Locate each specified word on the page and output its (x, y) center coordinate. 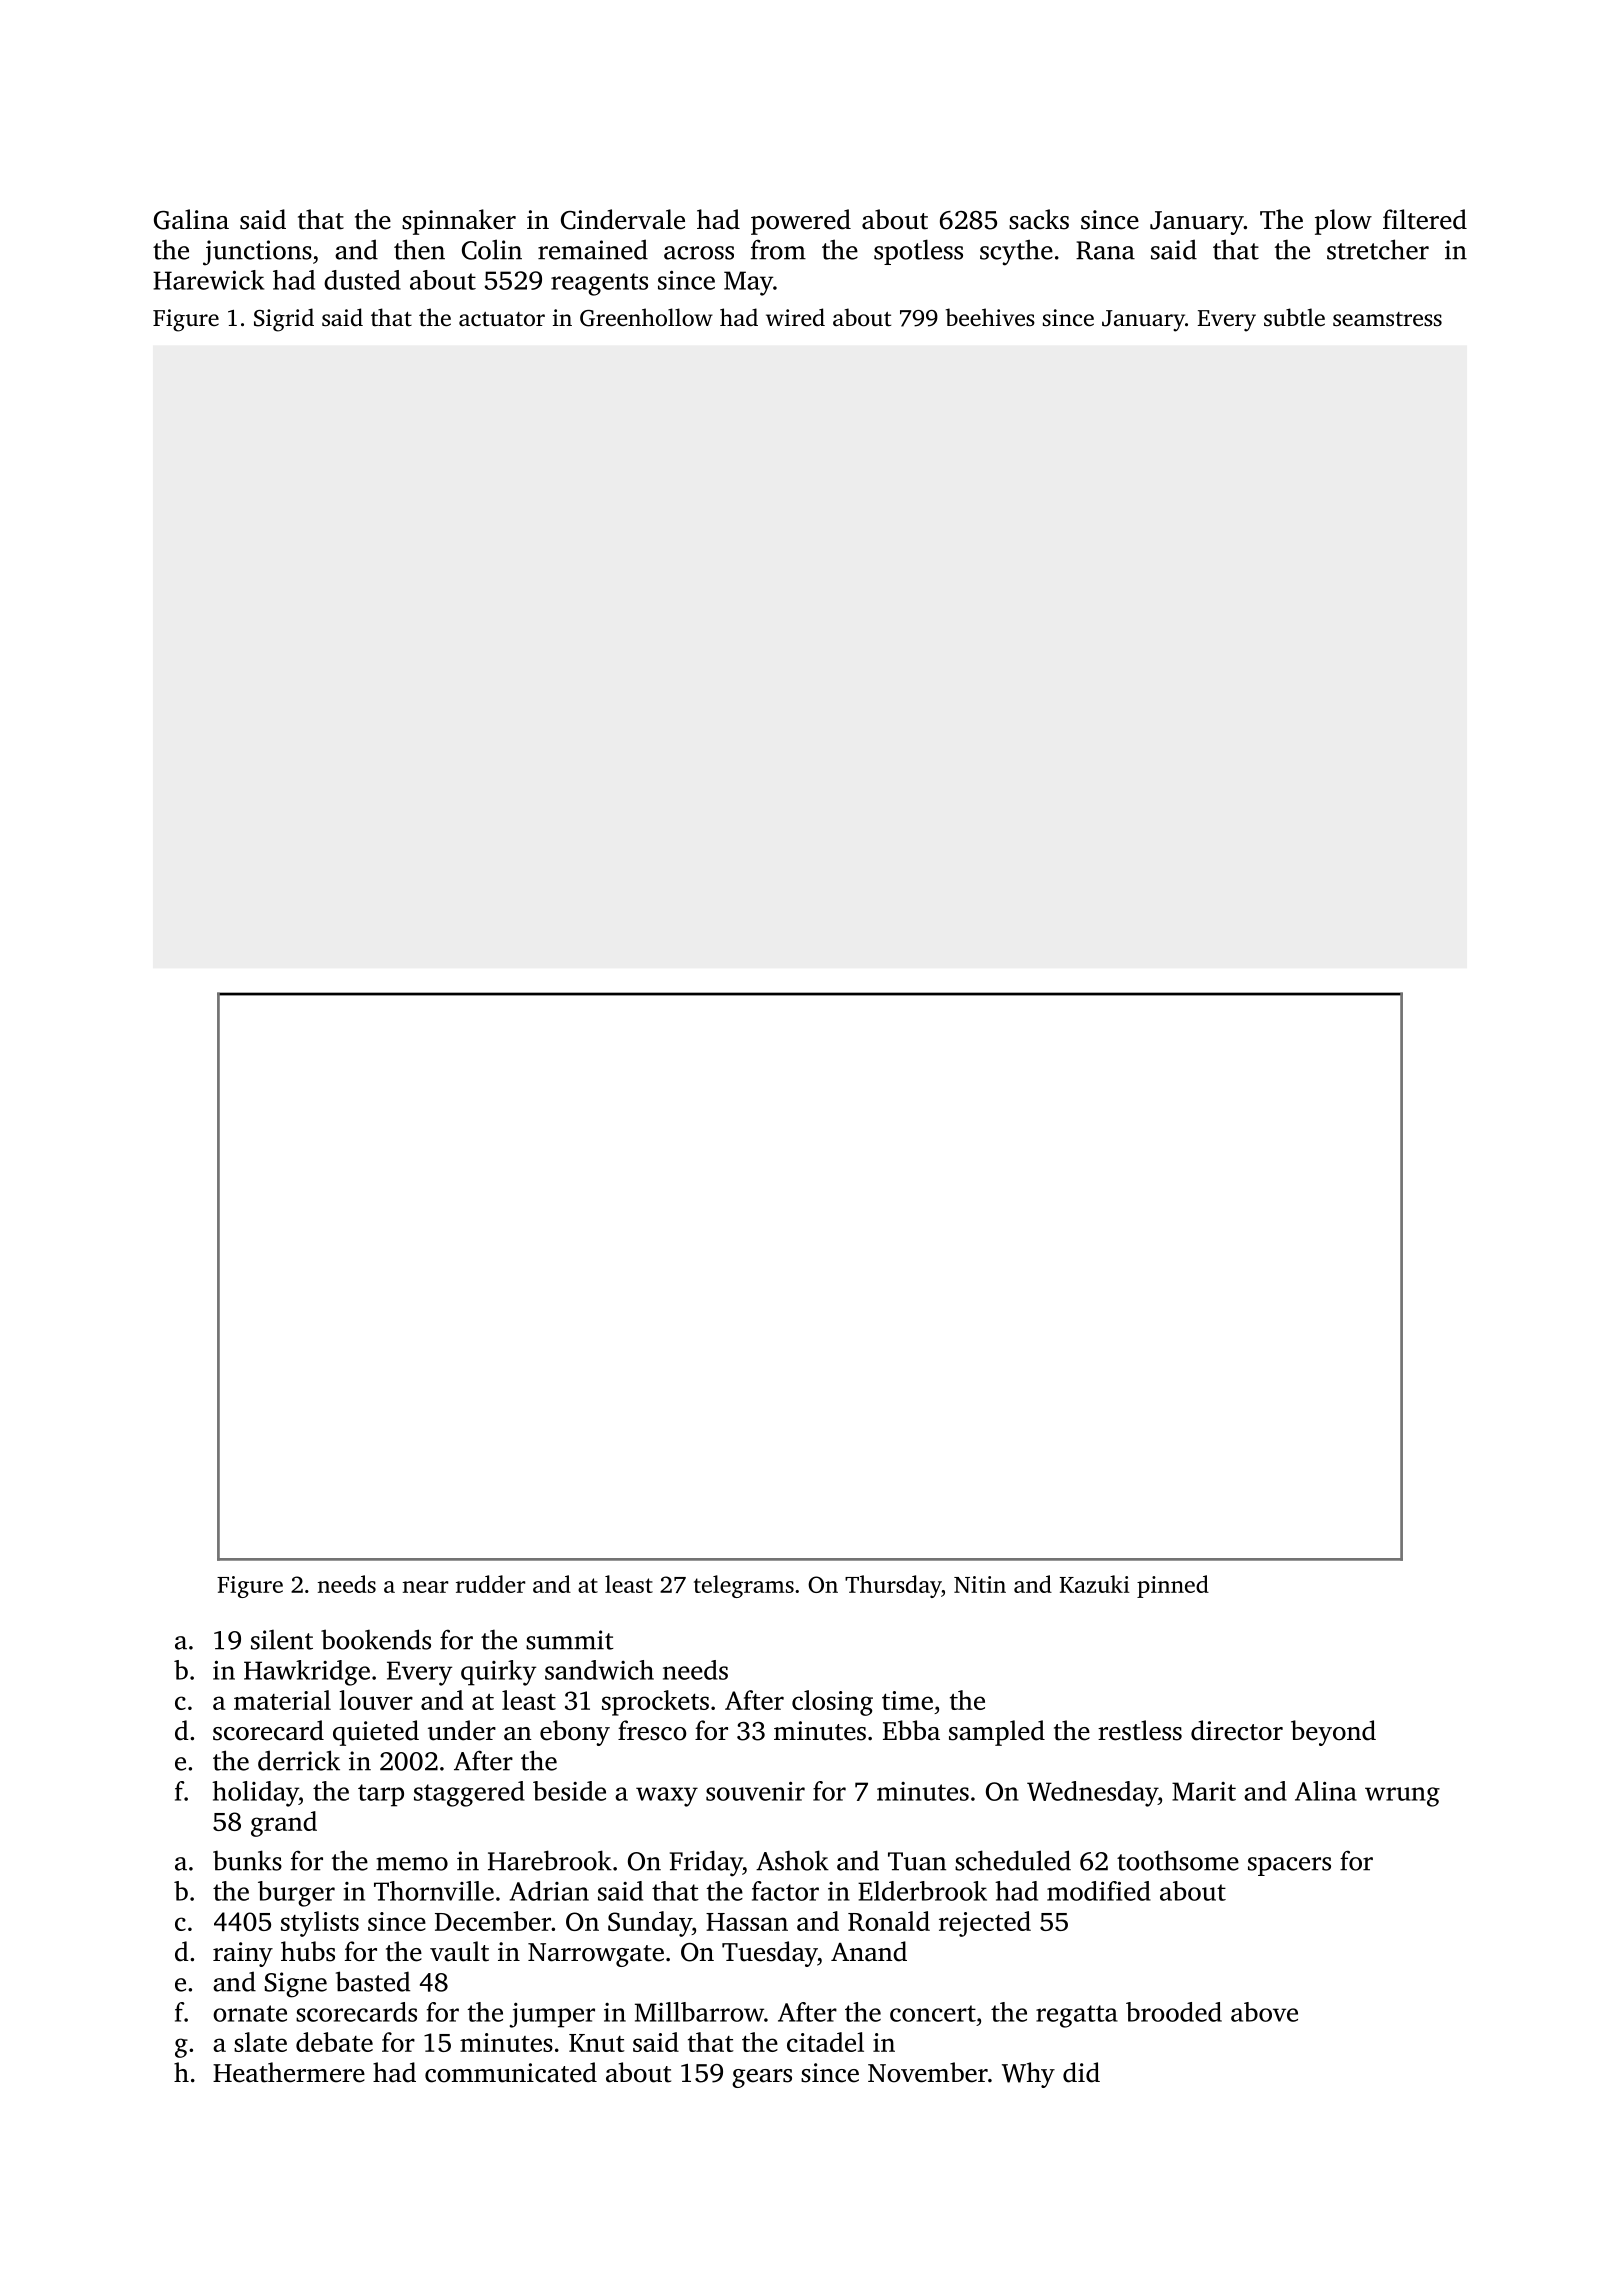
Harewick (208, 280)
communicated (511, 2072)
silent (282, 1639)
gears (762, 2078)
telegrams (744, 1586)
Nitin (980, 1584)
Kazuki (1095, 1584)
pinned (1173, 1586)
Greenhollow (646, 317)
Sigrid (284, 320)
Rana (1105, 250)
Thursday (893, 1586)
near (426, 1587)
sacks (1039, 219)
